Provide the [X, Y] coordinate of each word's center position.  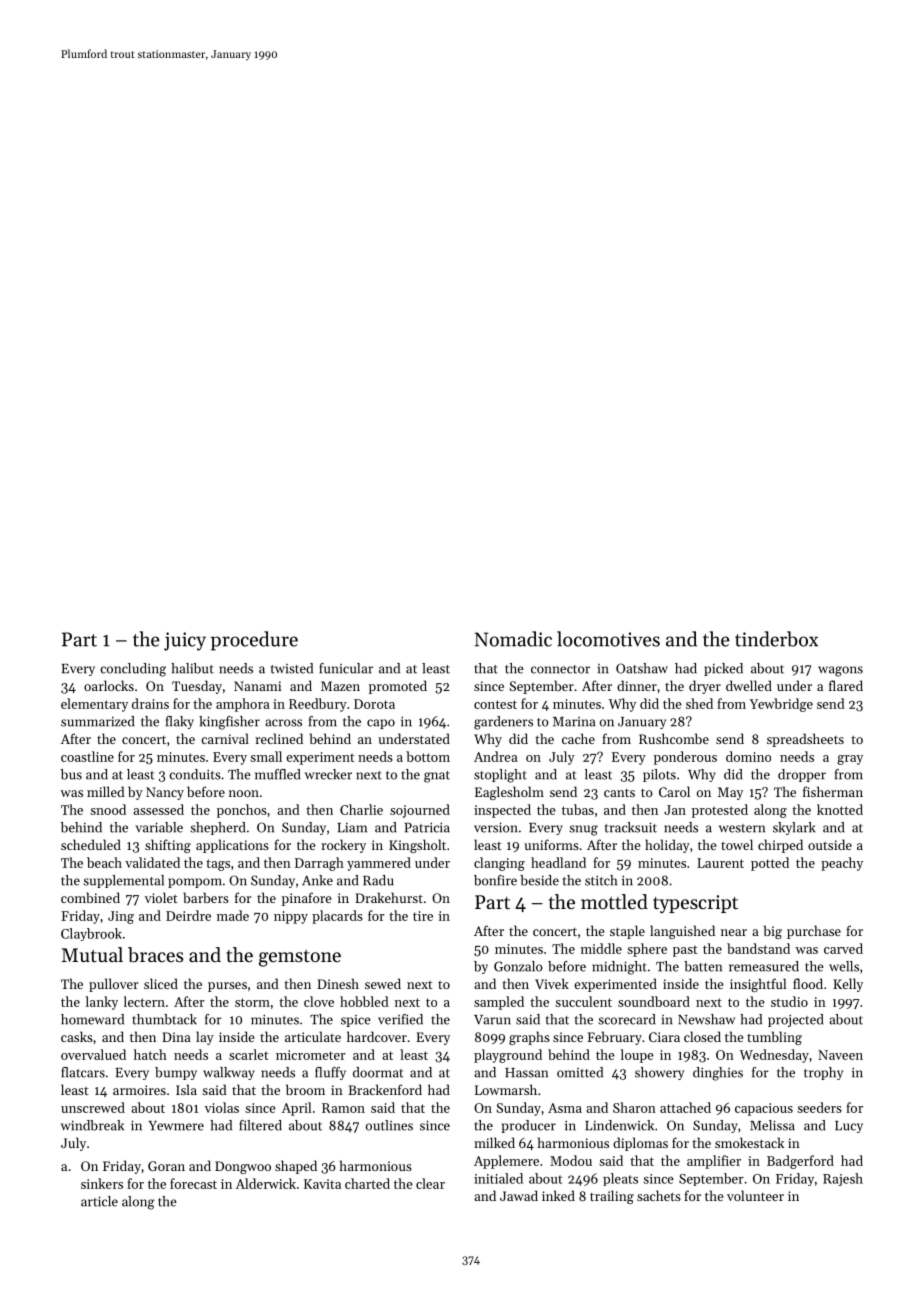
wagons [840, 671]
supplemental [123, 881]
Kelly [848, 985]
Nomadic [513, 639]
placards [337, 917]
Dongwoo [243, 1167]
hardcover [377, 1036]
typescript [695, 904]
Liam [352, 828]
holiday [667, 846]
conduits [195, 774]
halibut [192, 668]
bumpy [176, 1073]
